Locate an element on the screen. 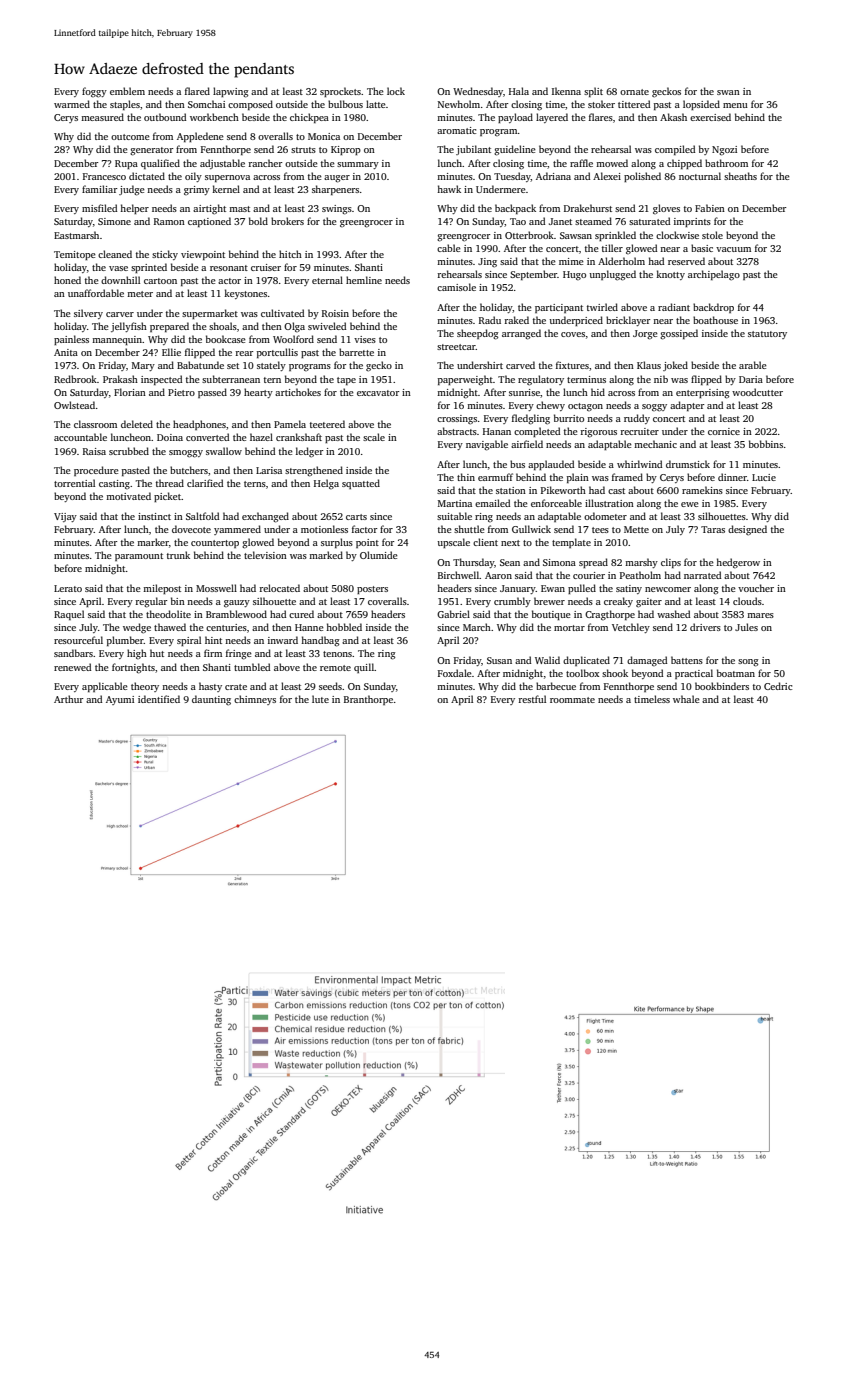  enterprising is located at coordinates (702, 394).
